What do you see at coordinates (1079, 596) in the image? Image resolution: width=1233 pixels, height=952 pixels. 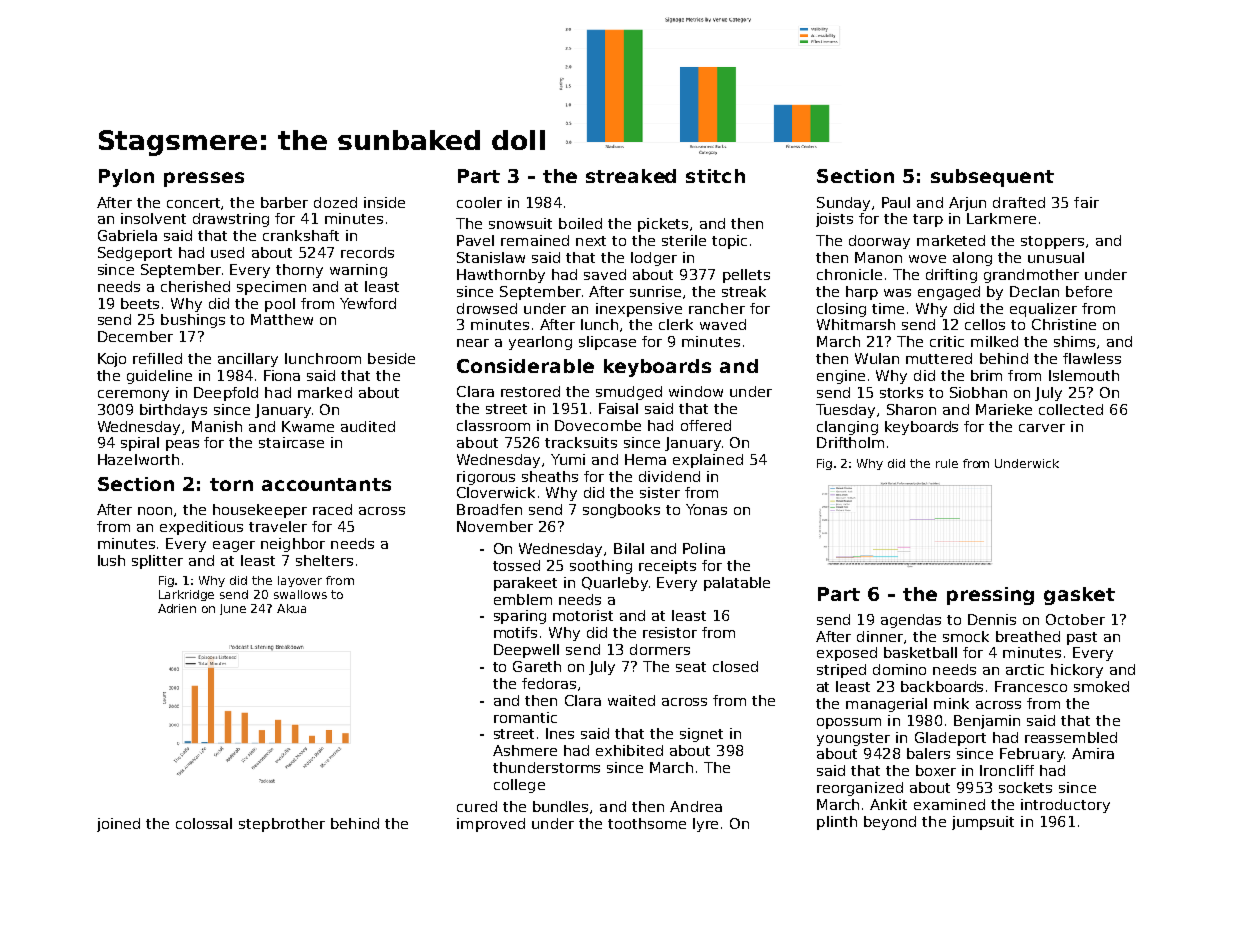 I see `gasket` at bounding box center [1079, 596].
